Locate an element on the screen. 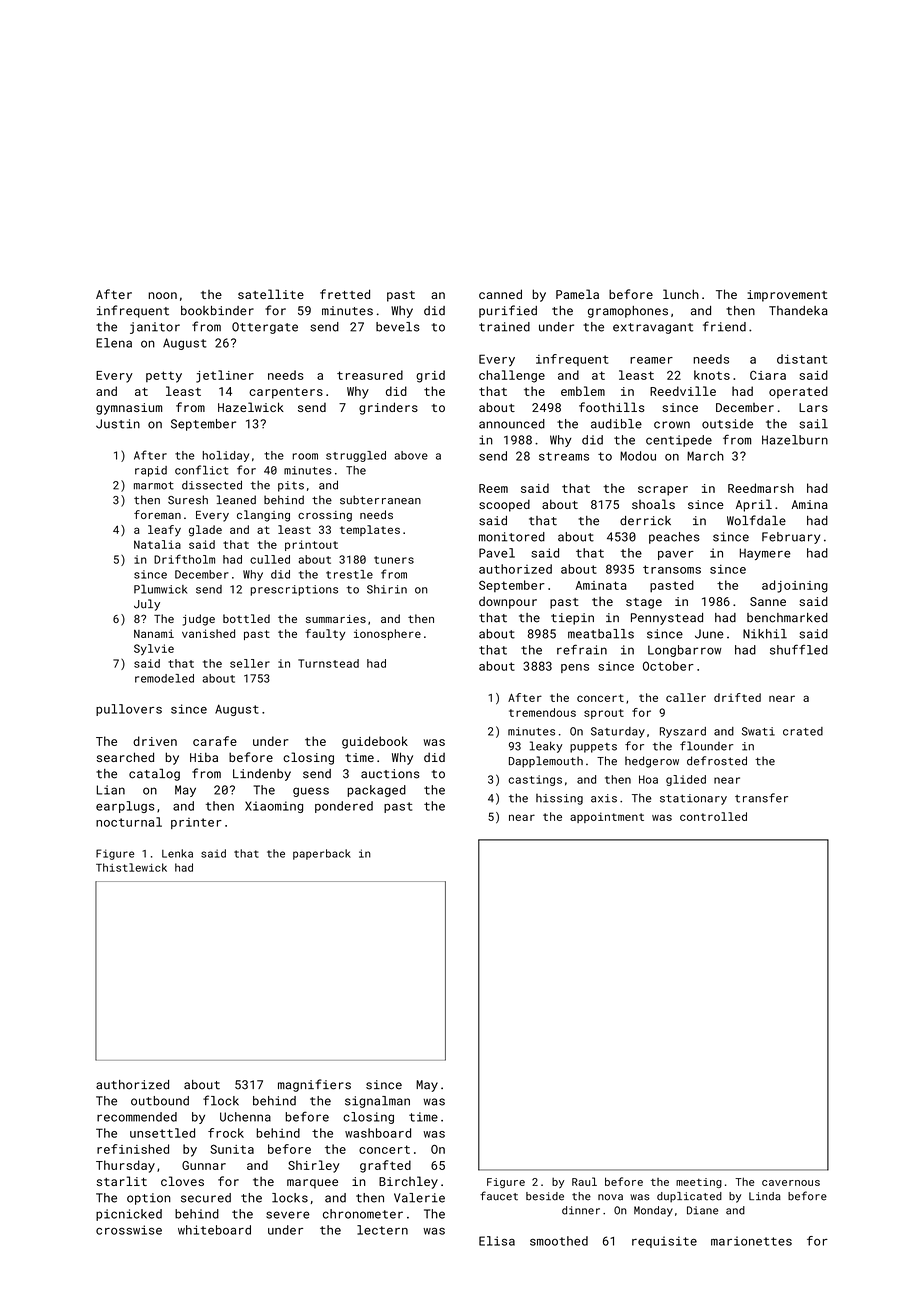 The height and width of the screenshot is (1308, 924). Shirin is located at coordinates (387, 589).
